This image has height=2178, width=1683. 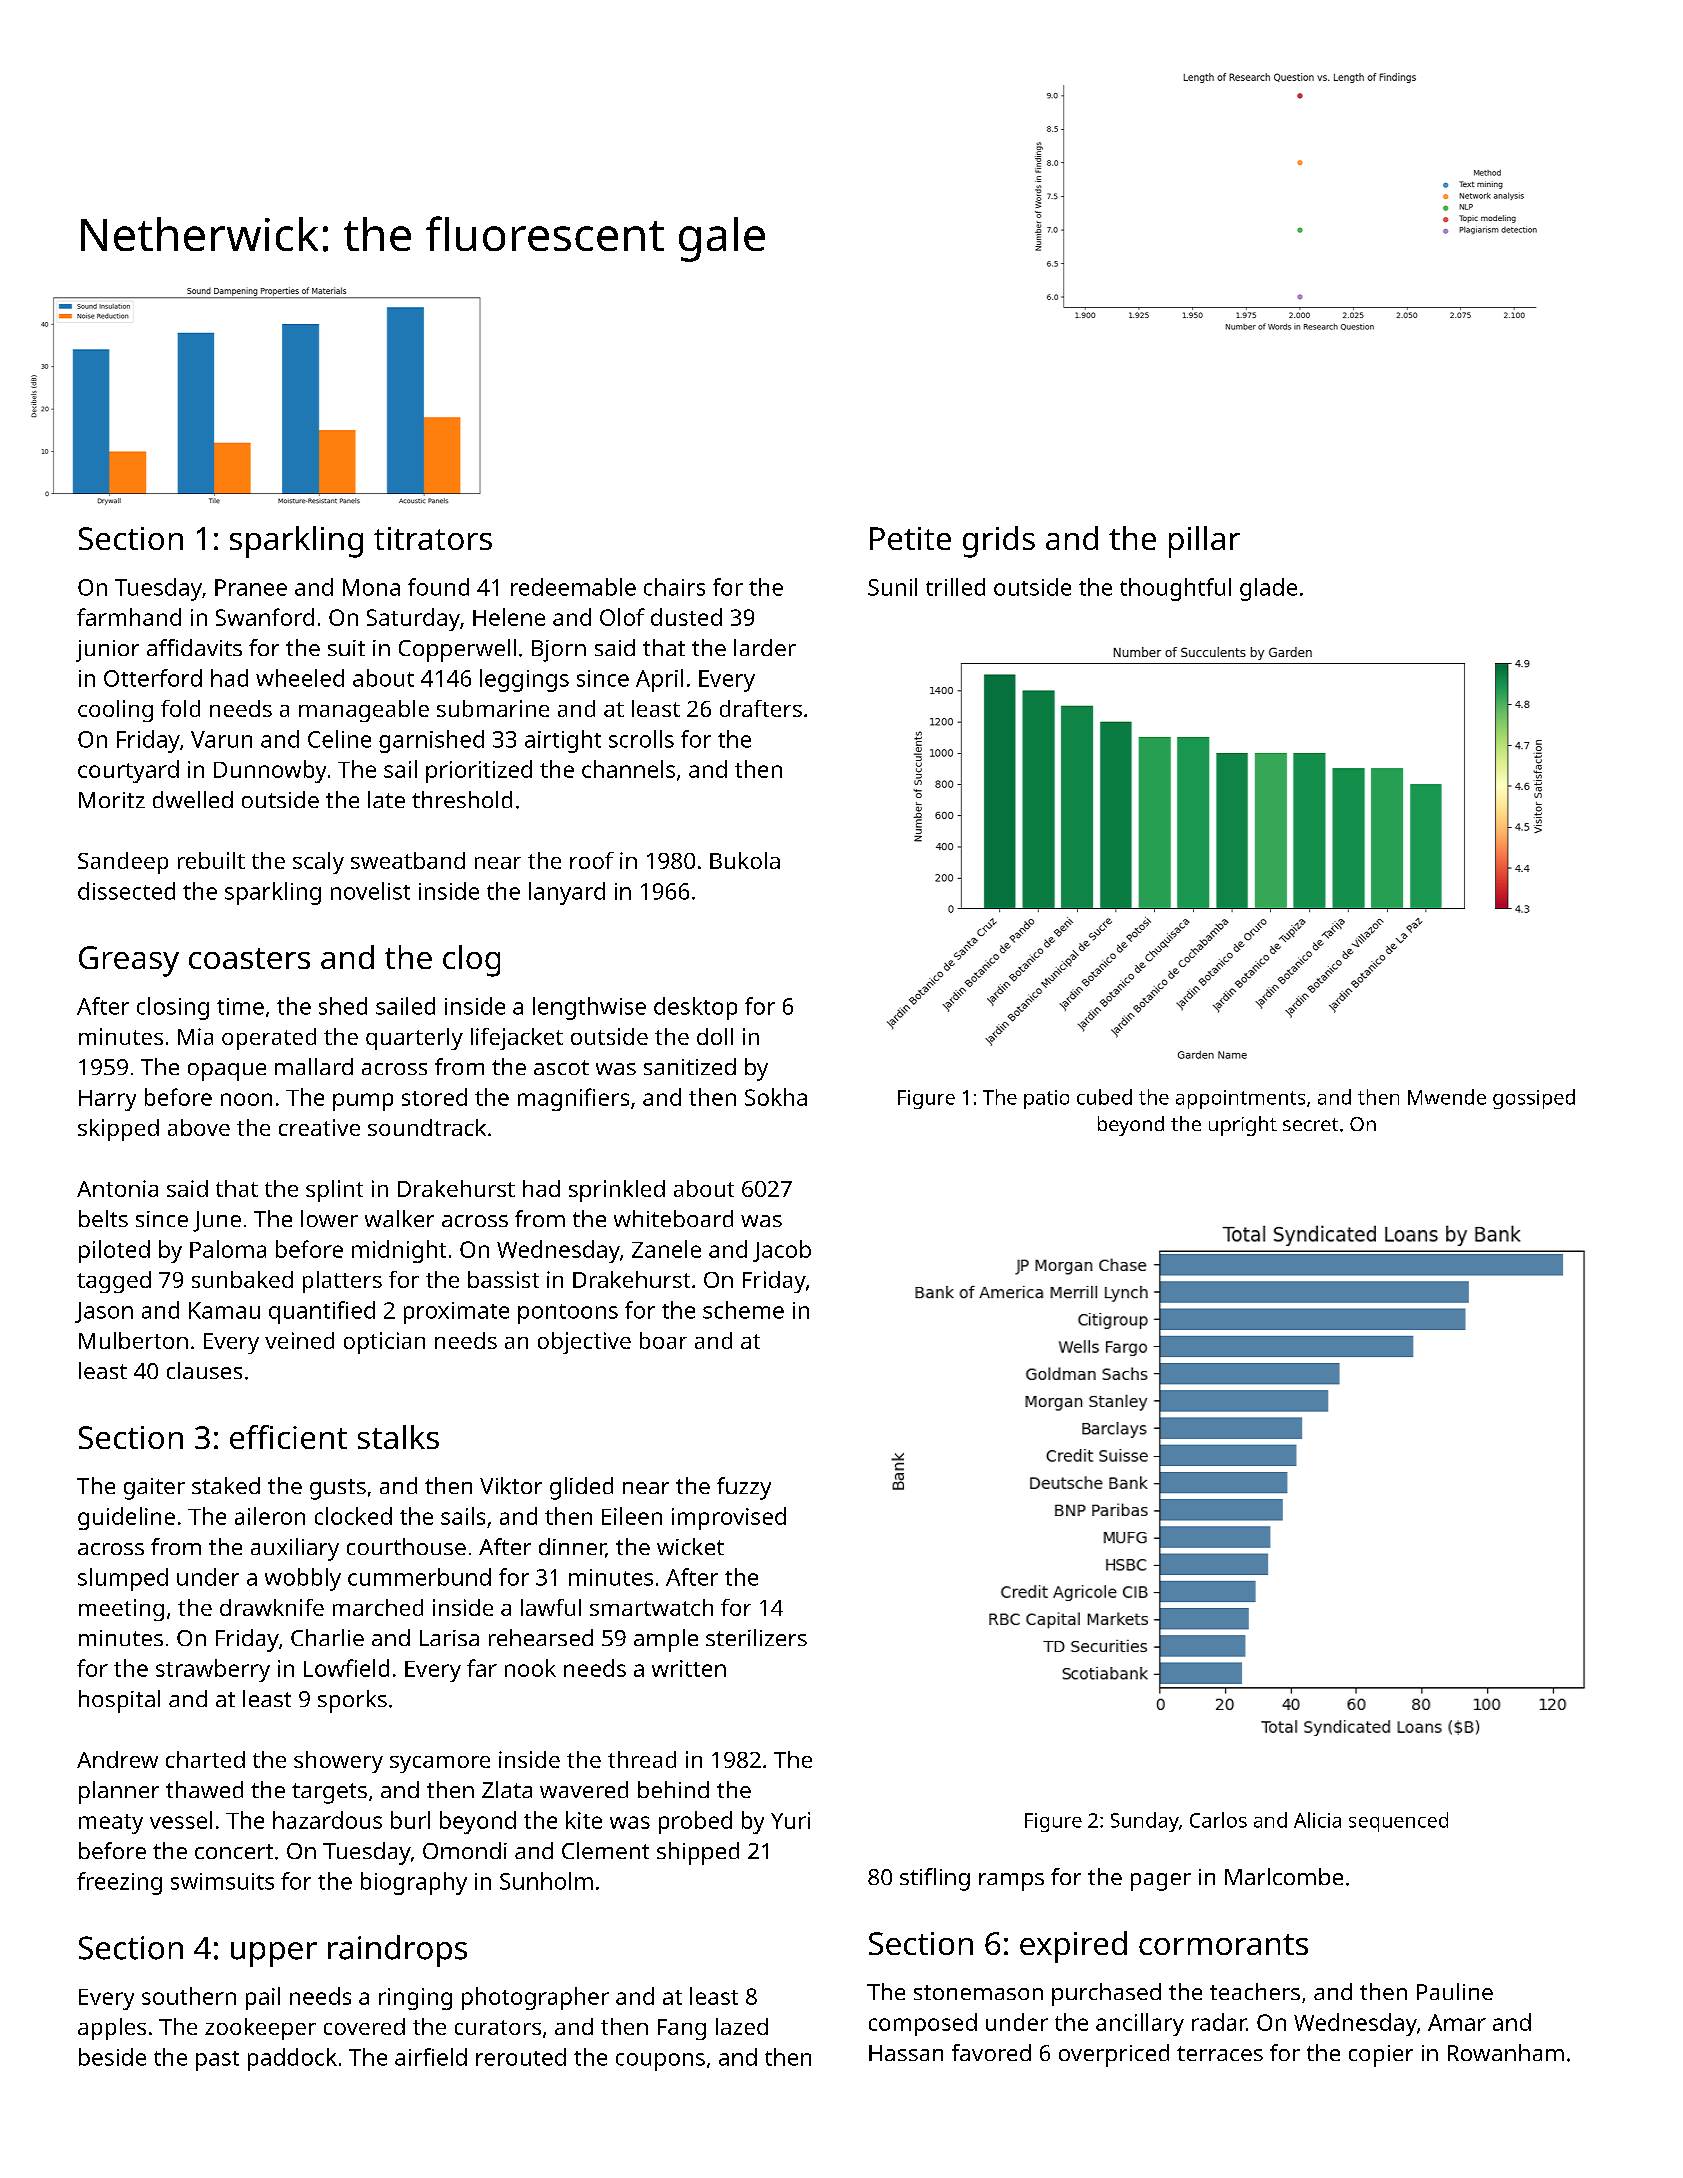 What do you see at coordinates (910, 538) in the image?
I see `Petite` at bounding box center [910, 538].
